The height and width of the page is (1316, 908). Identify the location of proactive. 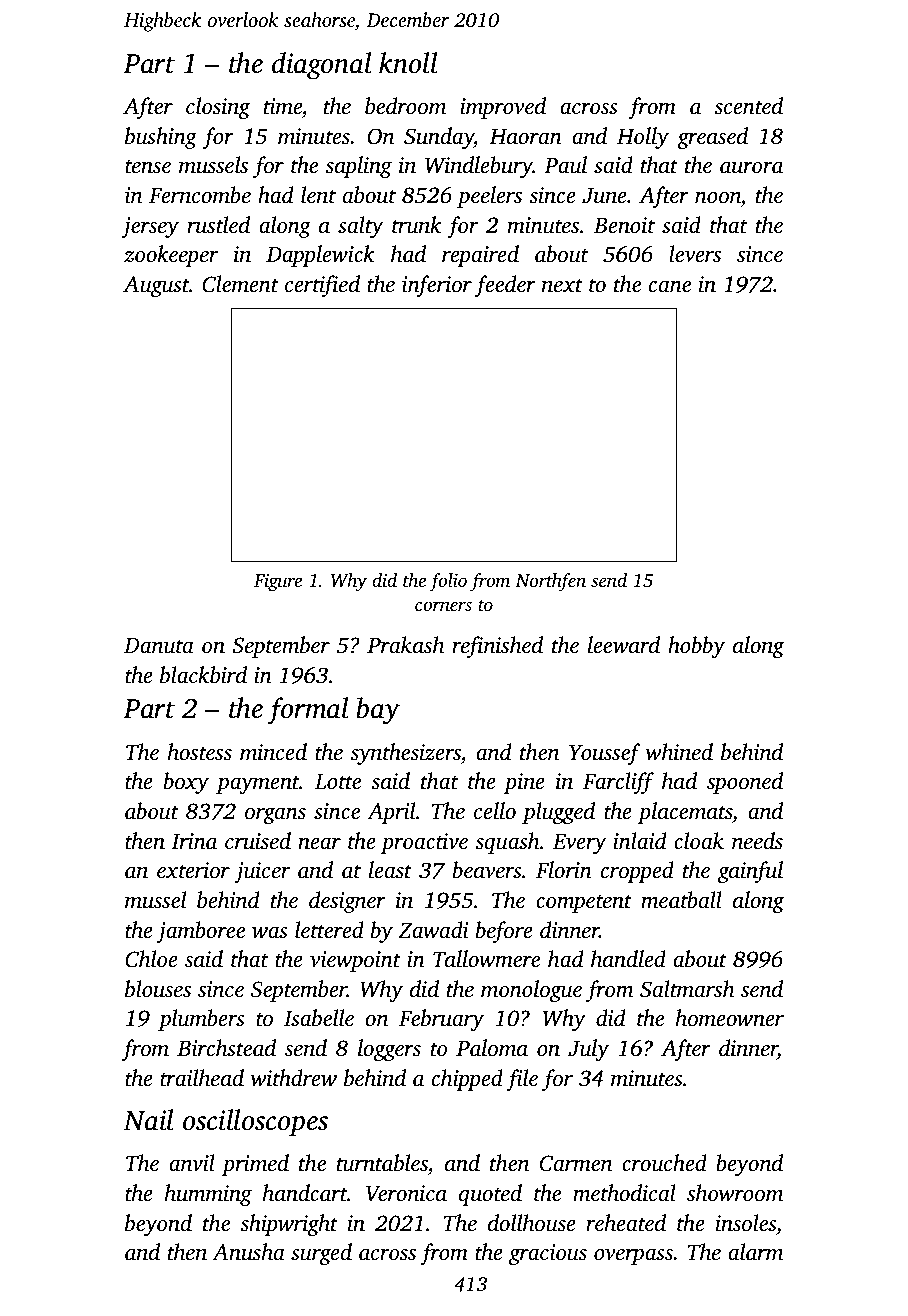
(424, 843).
